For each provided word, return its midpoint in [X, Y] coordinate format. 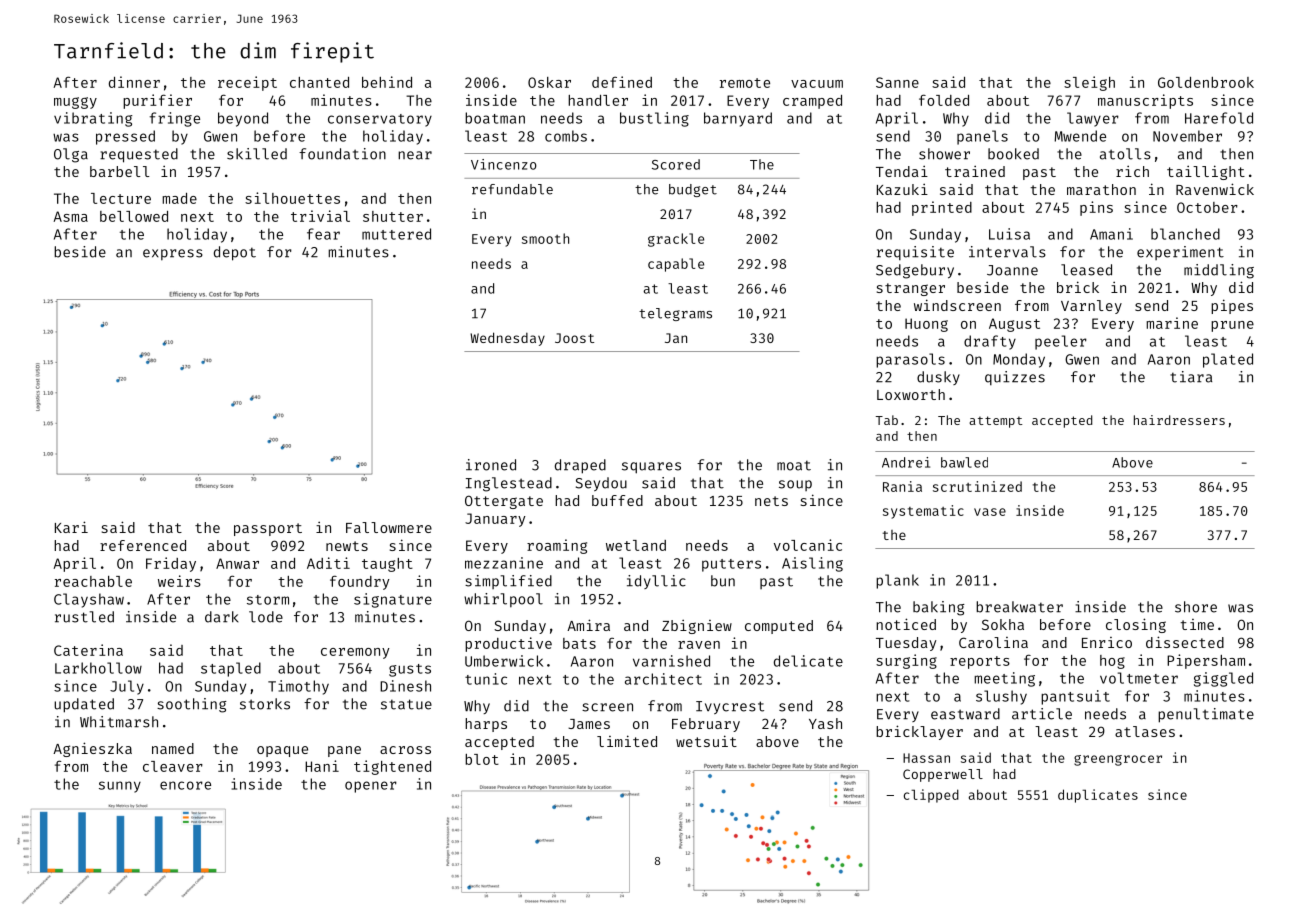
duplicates [1098, 796]
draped [580, 466]
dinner [134, 82]
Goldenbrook [1206, 82]
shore [1196, 607]
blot [482, 759]
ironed [491, 465]
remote [745, 83]
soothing [192, 705]
